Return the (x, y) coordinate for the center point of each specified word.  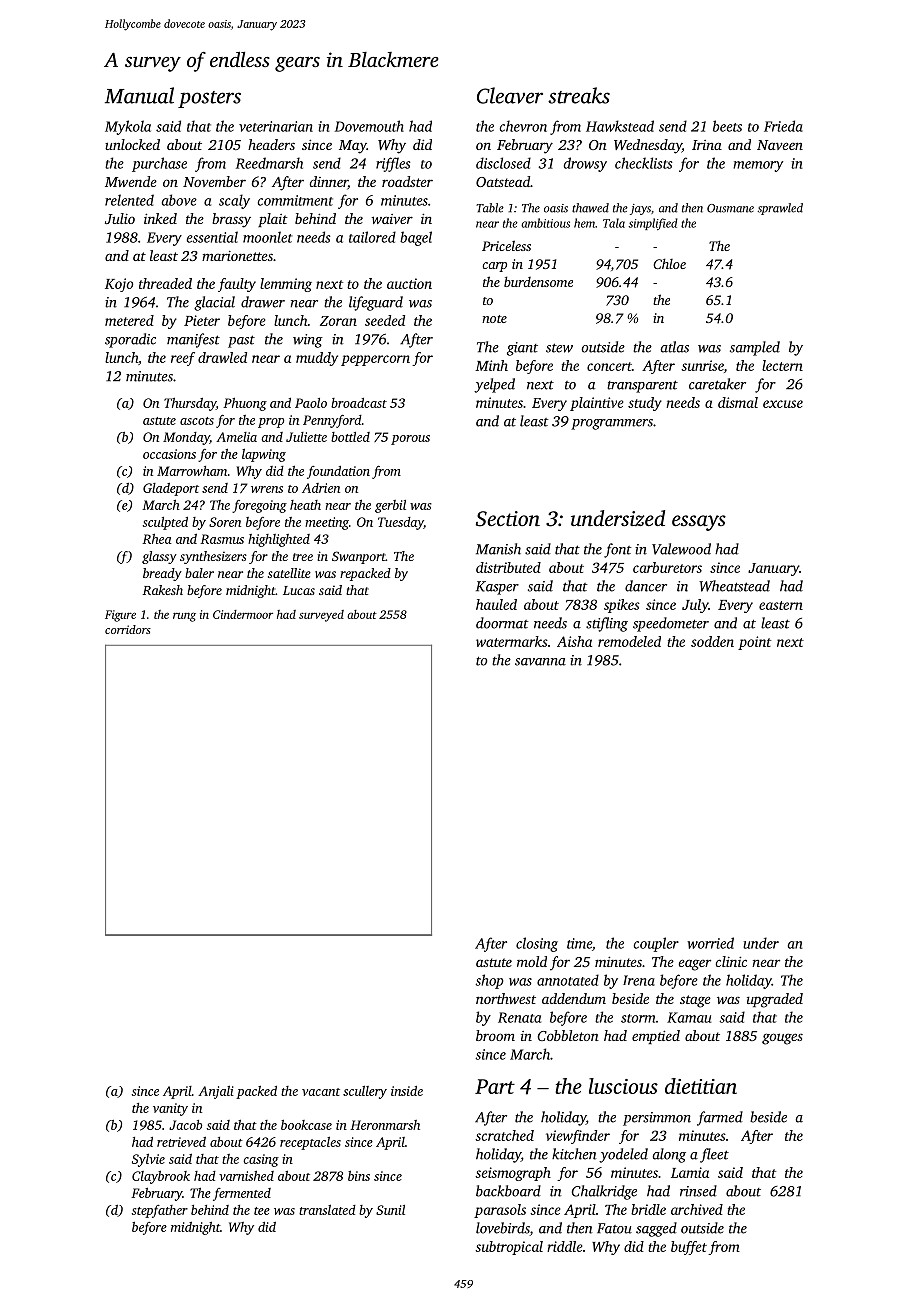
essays (699, 523)
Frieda (783, 126)
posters (209, 99)
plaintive (597, 404)
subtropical (509, 1248)
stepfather (159, 1211)
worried (710, 943)
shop (489, 981)
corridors (128, 629)
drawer (263, 302)
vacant (321, 1092)
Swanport (359, 557)
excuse (783, 404)
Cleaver (510, 95)
